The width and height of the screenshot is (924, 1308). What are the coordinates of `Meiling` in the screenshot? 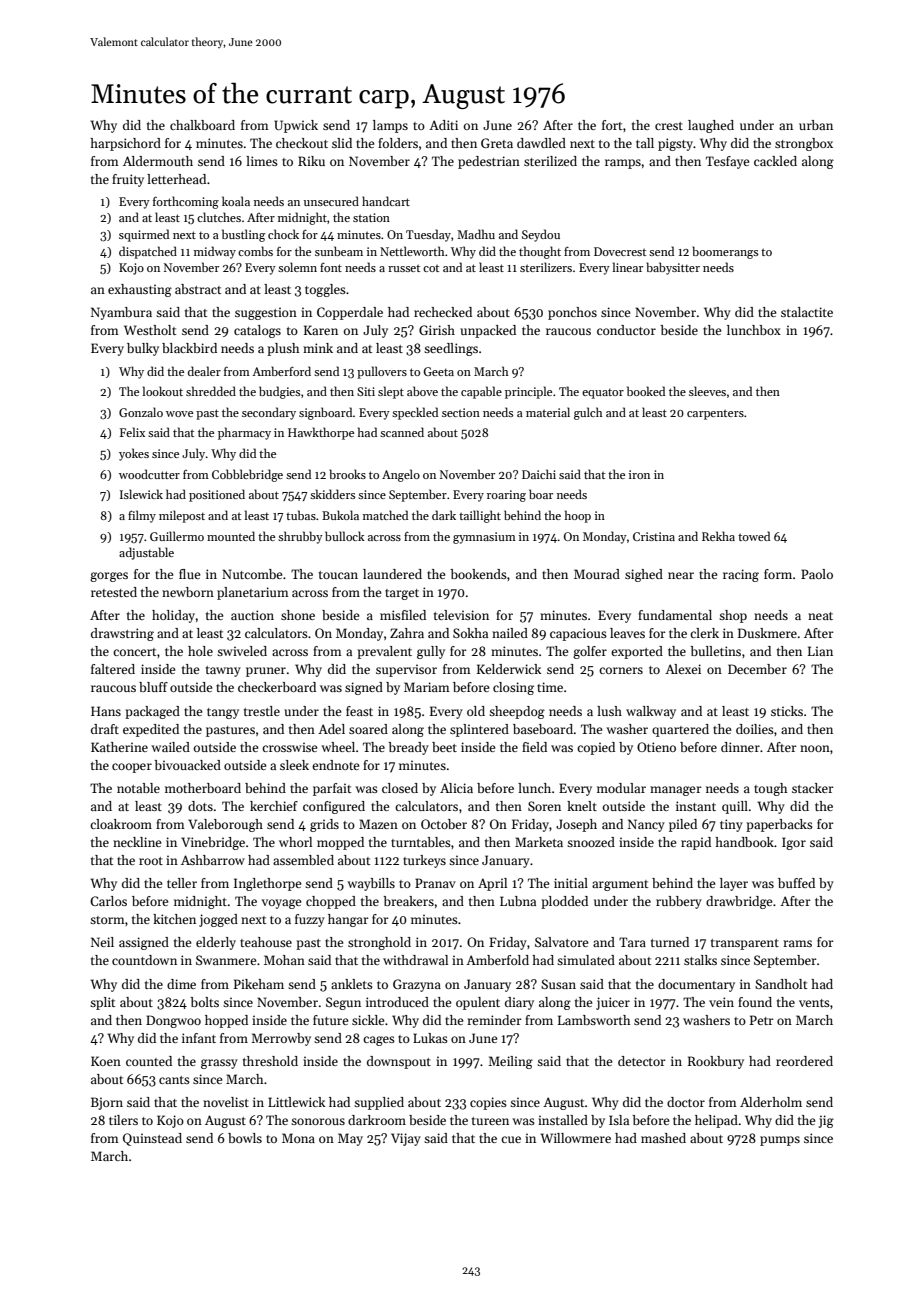 It's located at (510, 1062).
